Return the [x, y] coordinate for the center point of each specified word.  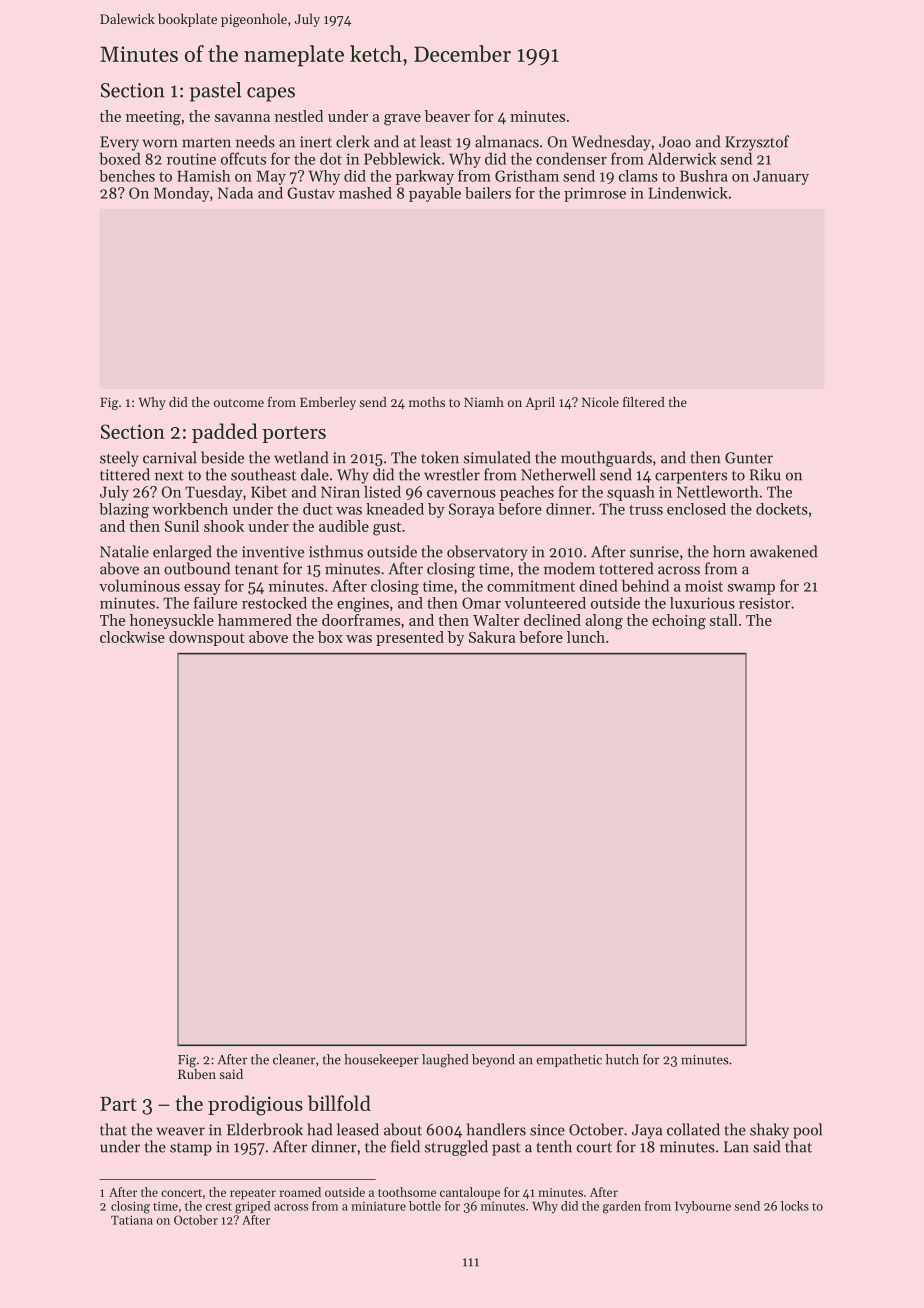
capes [271, 94]
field [405, 1146]
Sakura [492, 637]
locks [795, 1206]
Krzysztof [757, 143]
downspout [207, 638]
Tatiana [132, 1220]
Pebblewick [402, 158]
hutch [622, 1059]
